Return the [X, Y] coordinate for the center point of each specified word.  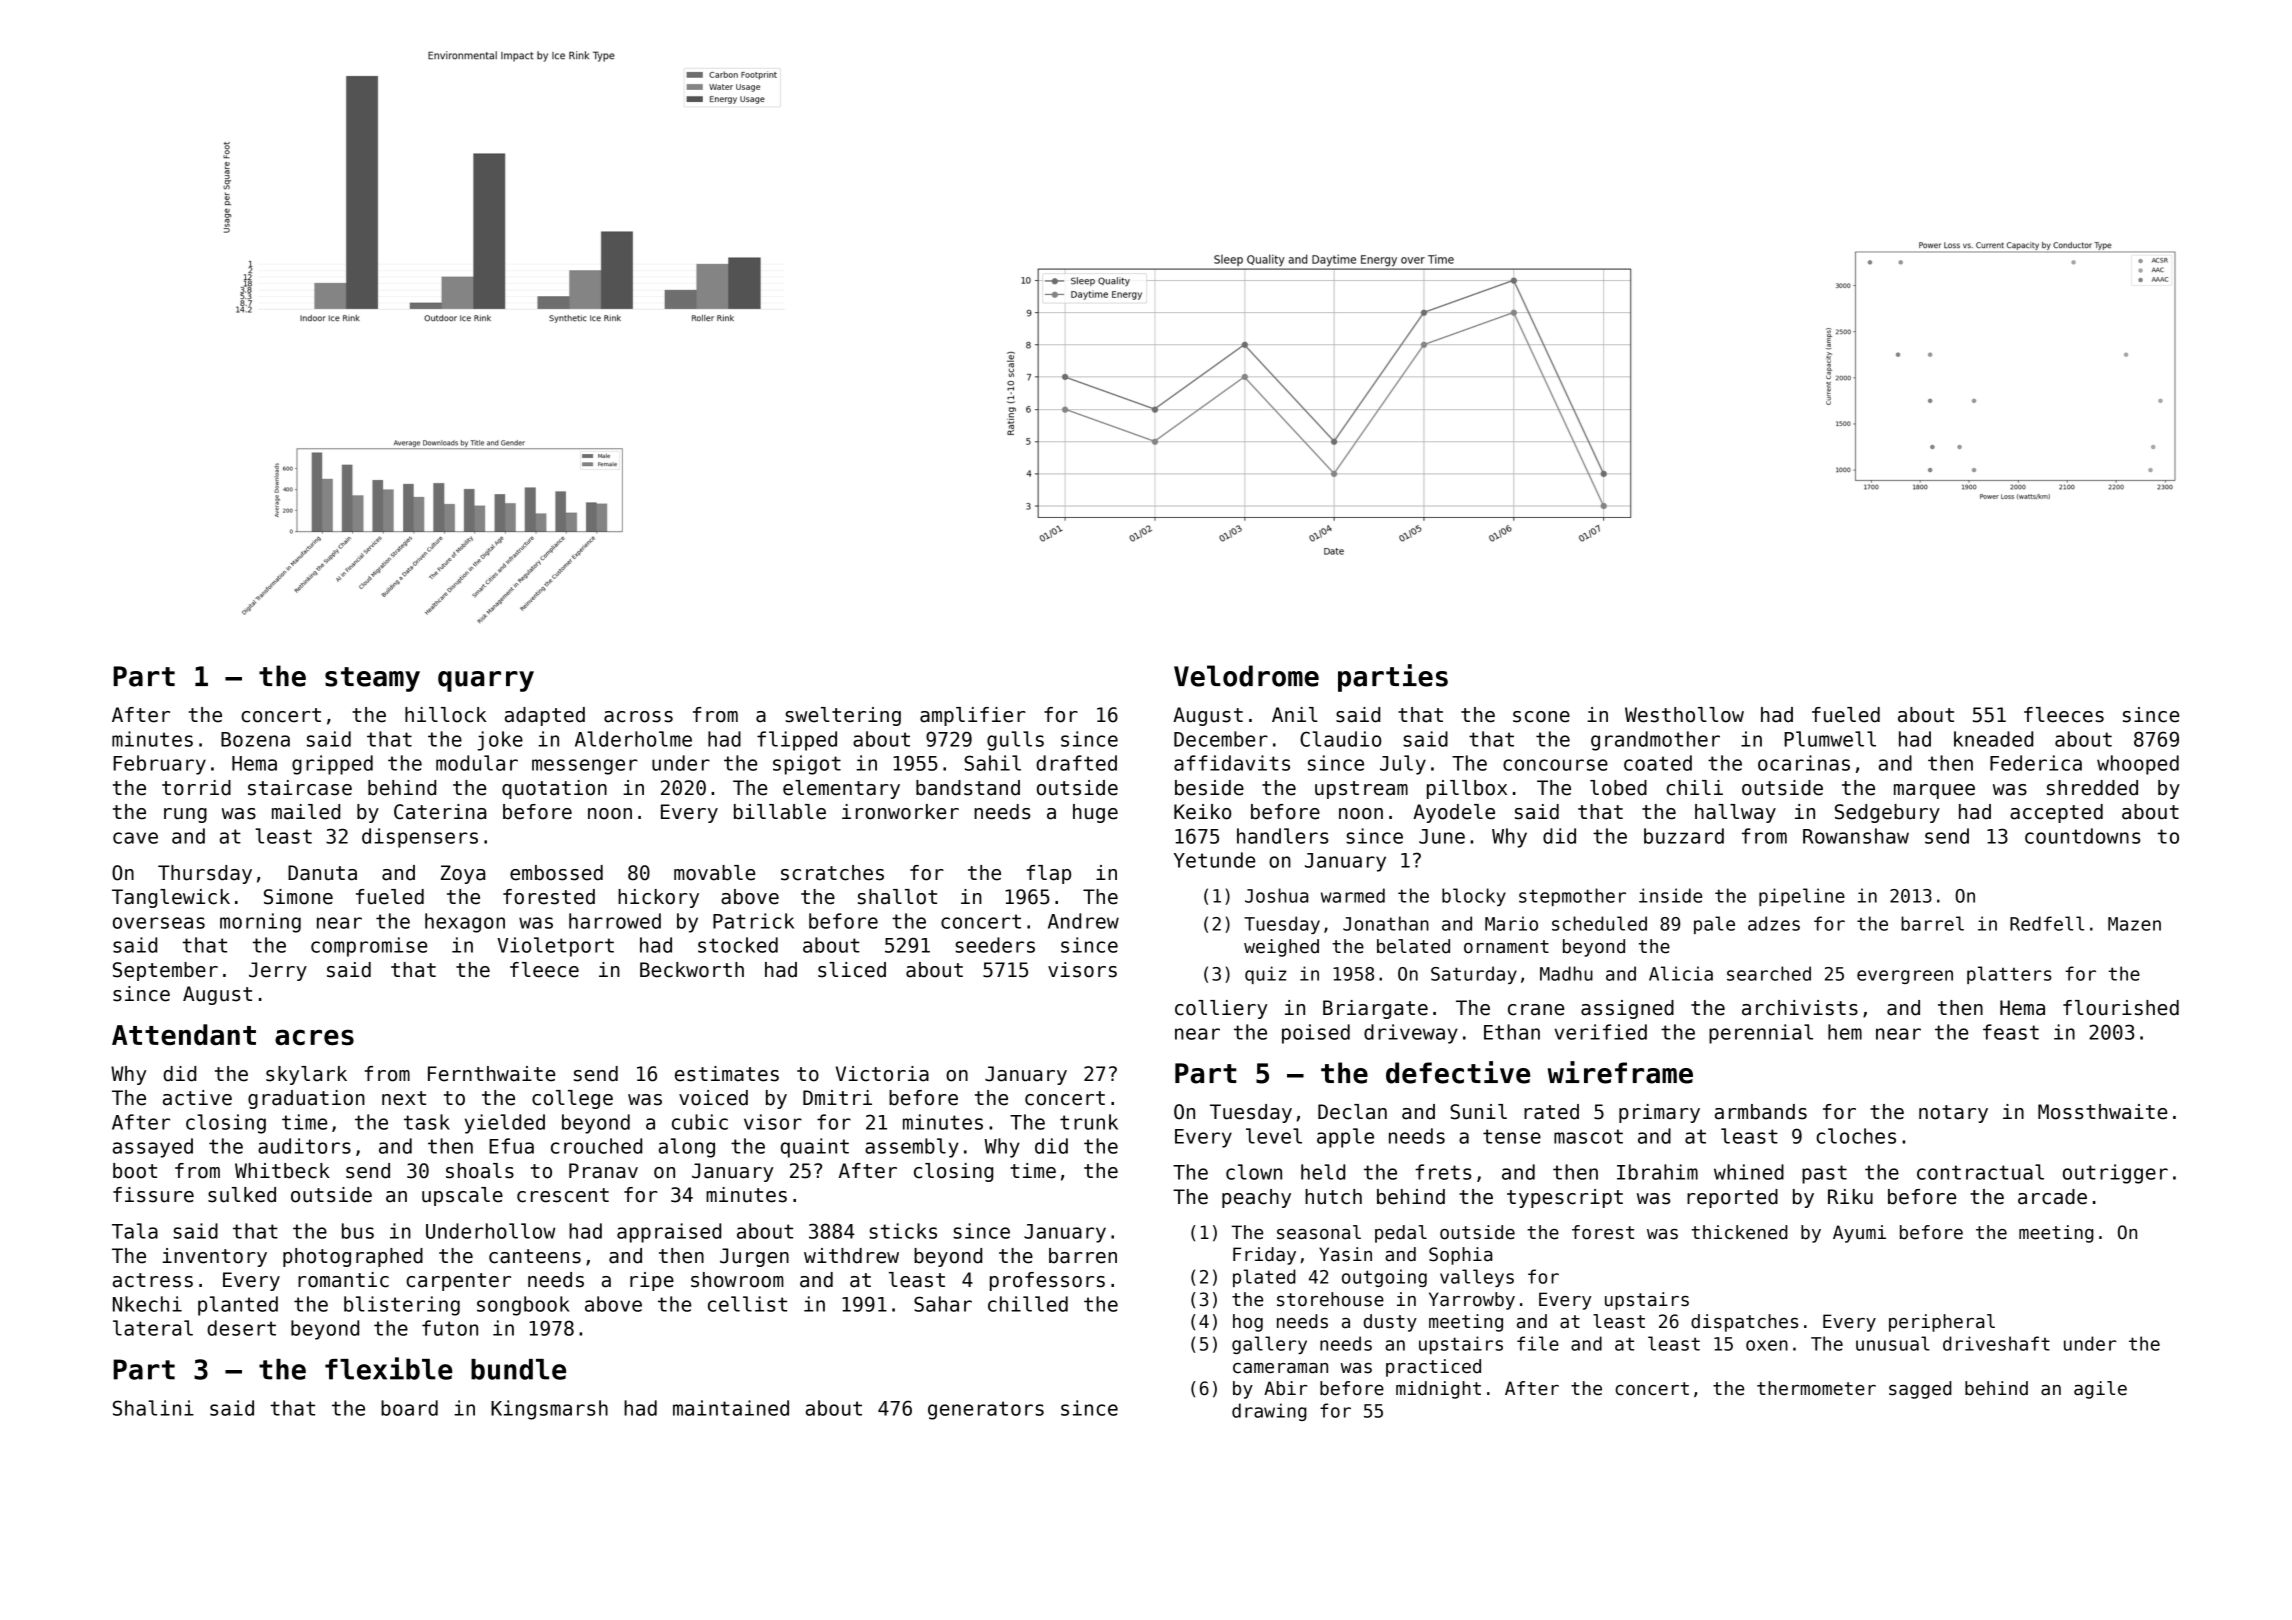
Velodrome [1246, 676]
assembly [912, 1148]
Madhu [1566, 973]
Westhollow [1684, 715]
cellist [747, 1304]
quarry [486, 681]
